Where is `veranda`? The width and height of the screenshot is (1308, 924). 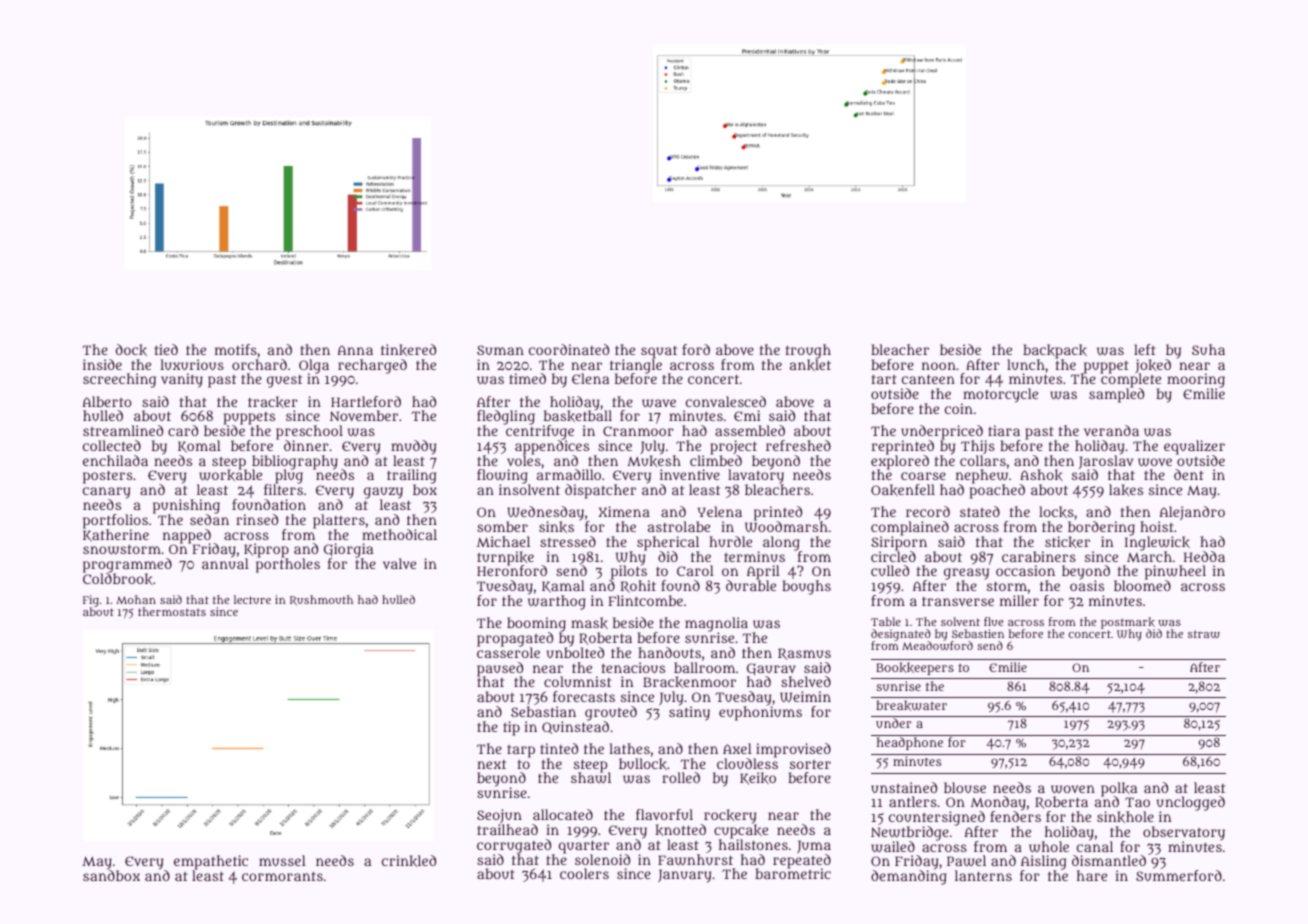
veranda is located at coordinates (1111, 430).
